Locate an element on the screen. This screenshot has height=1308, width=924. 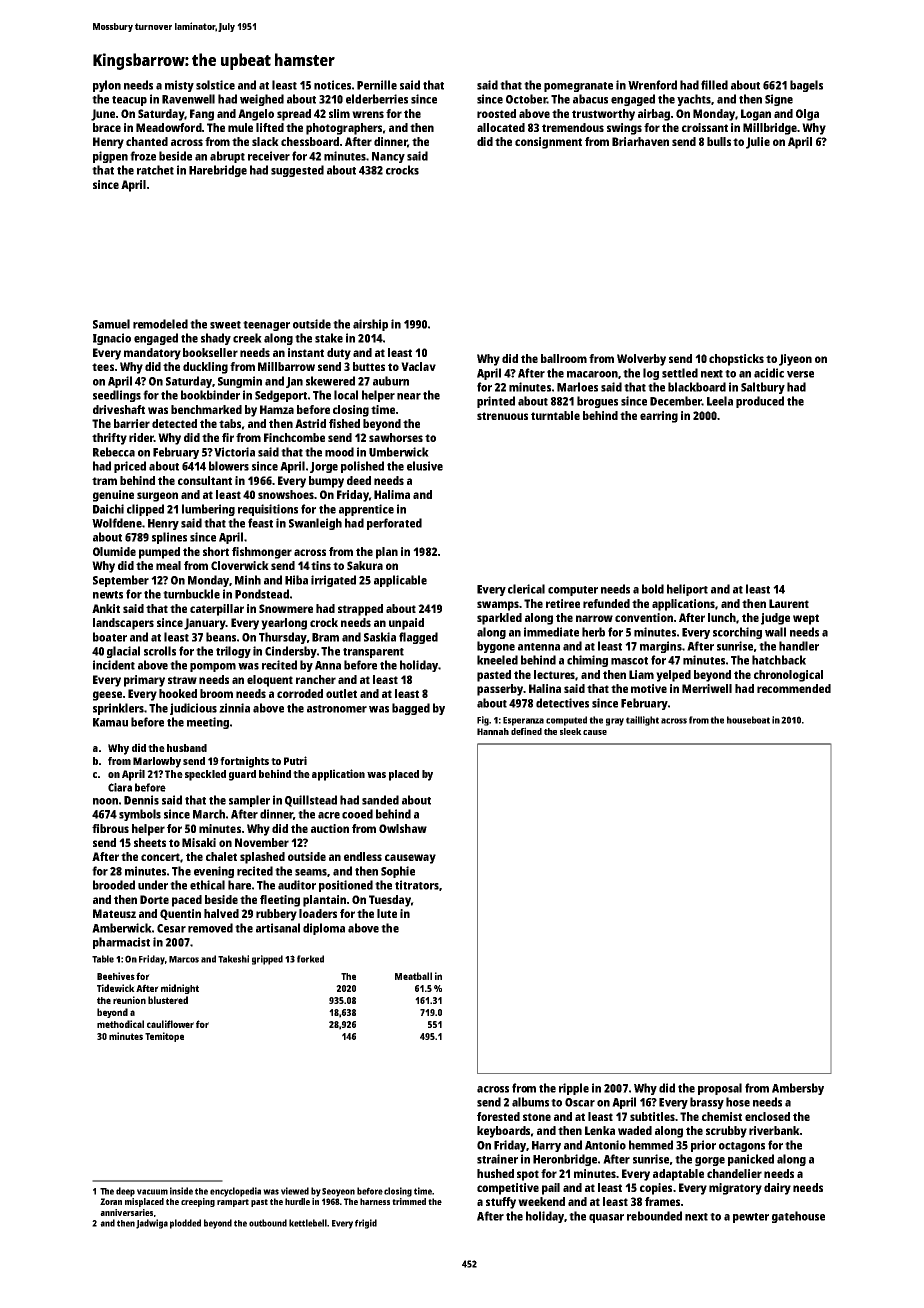
anniversaries is located at coordinates (126, 1212).
